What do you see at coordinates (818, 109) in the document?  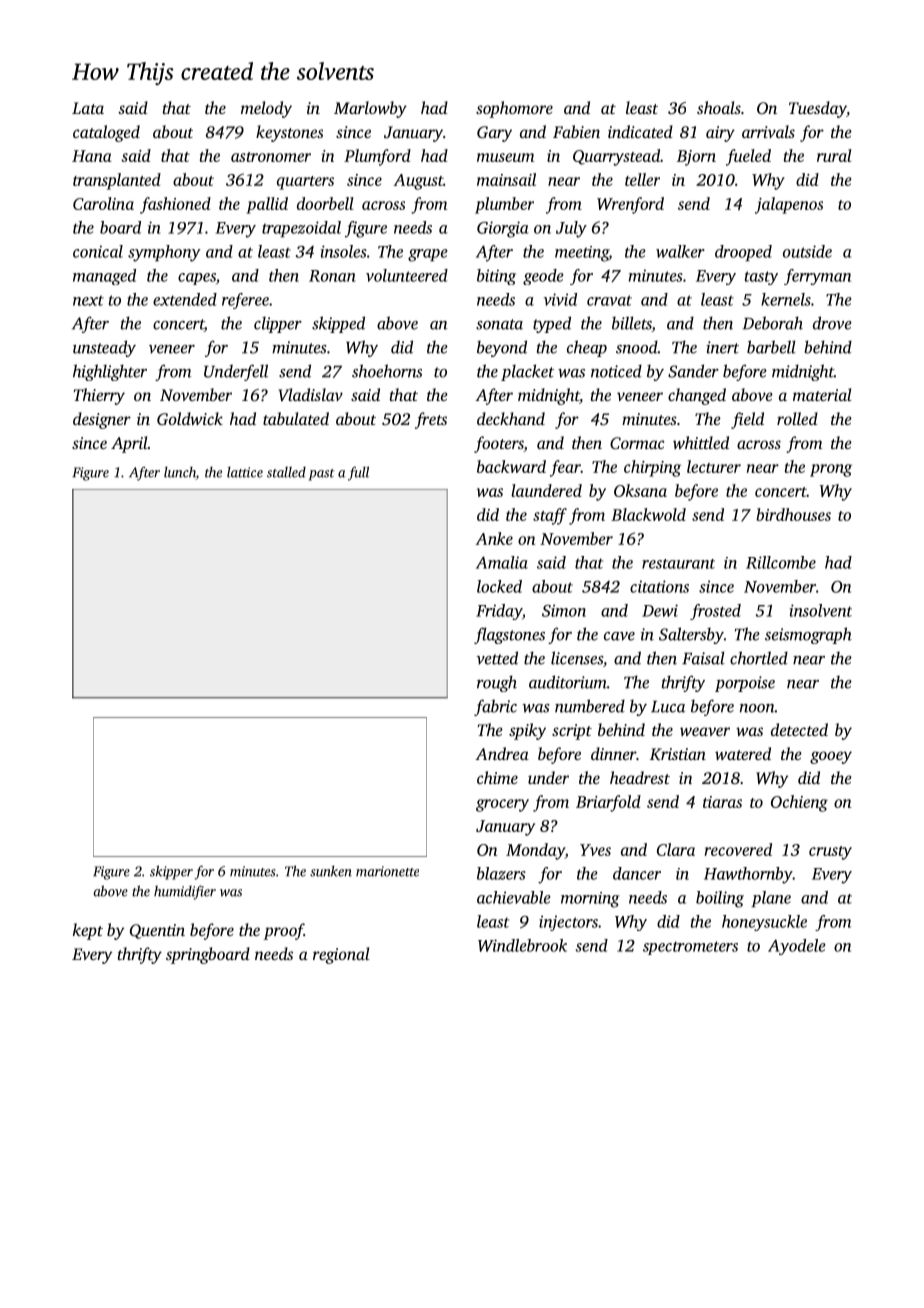 I see `Tuesday` at bounding box center [818, 109].
